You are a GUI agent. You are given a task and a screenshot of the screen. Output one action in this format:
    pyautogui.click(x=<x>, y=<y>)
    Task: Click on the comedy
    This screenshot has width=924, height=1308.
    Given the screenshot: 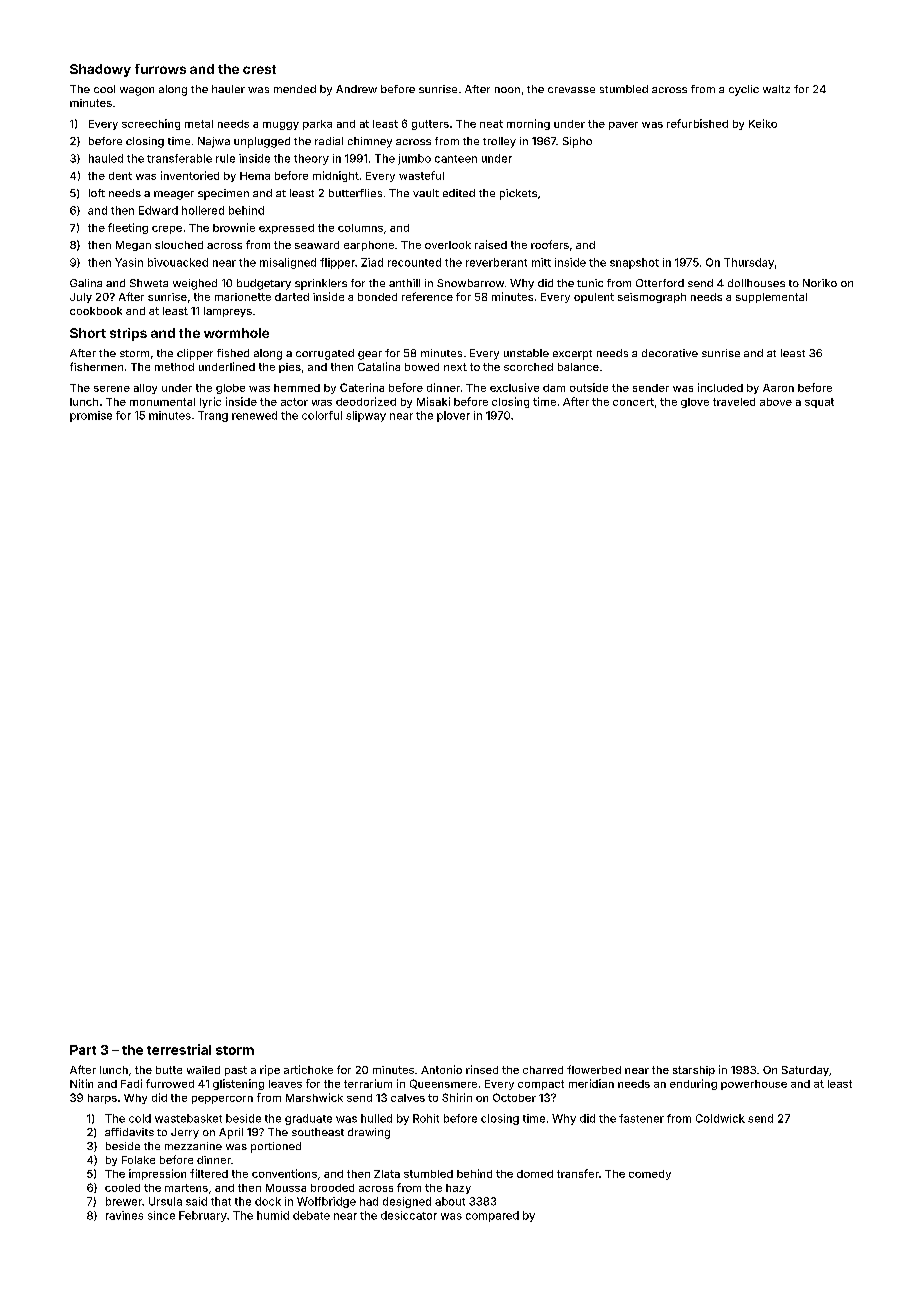 What is the action you would take?
    pyautogui.click(x=650, y=1175)
